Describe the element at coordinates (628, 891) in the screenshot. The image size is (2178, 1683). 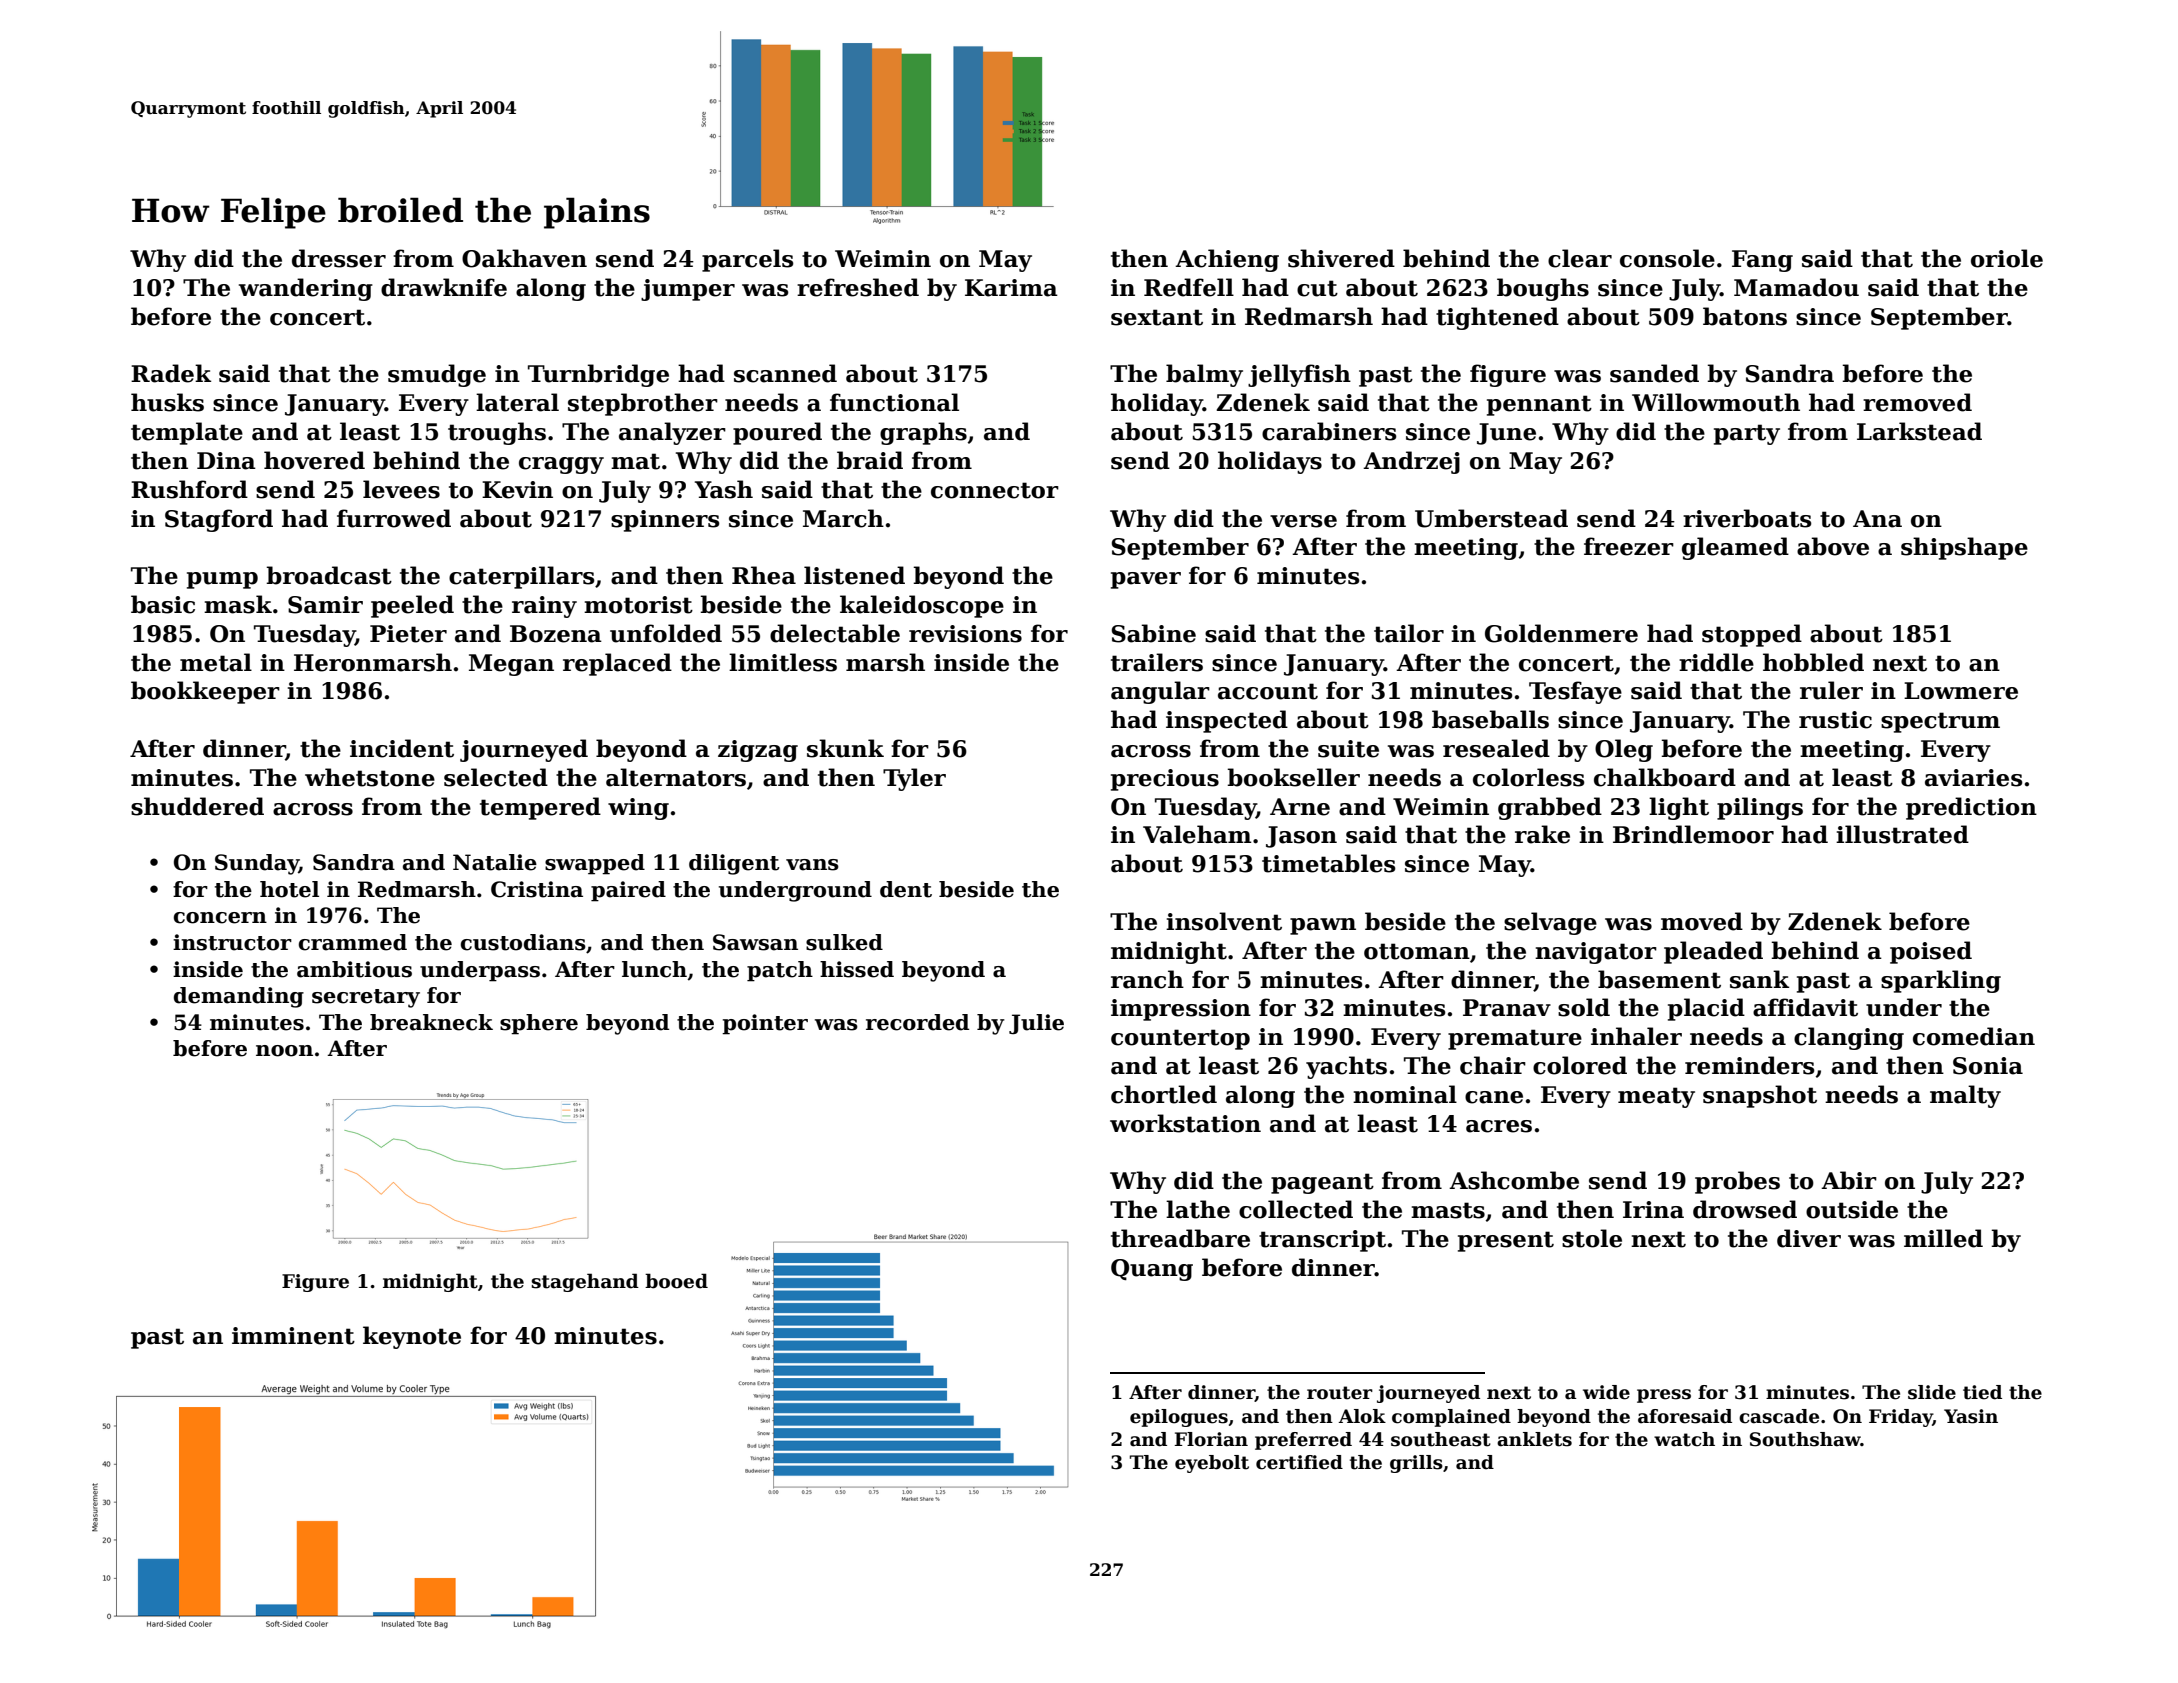
I see `paired` at that location.
